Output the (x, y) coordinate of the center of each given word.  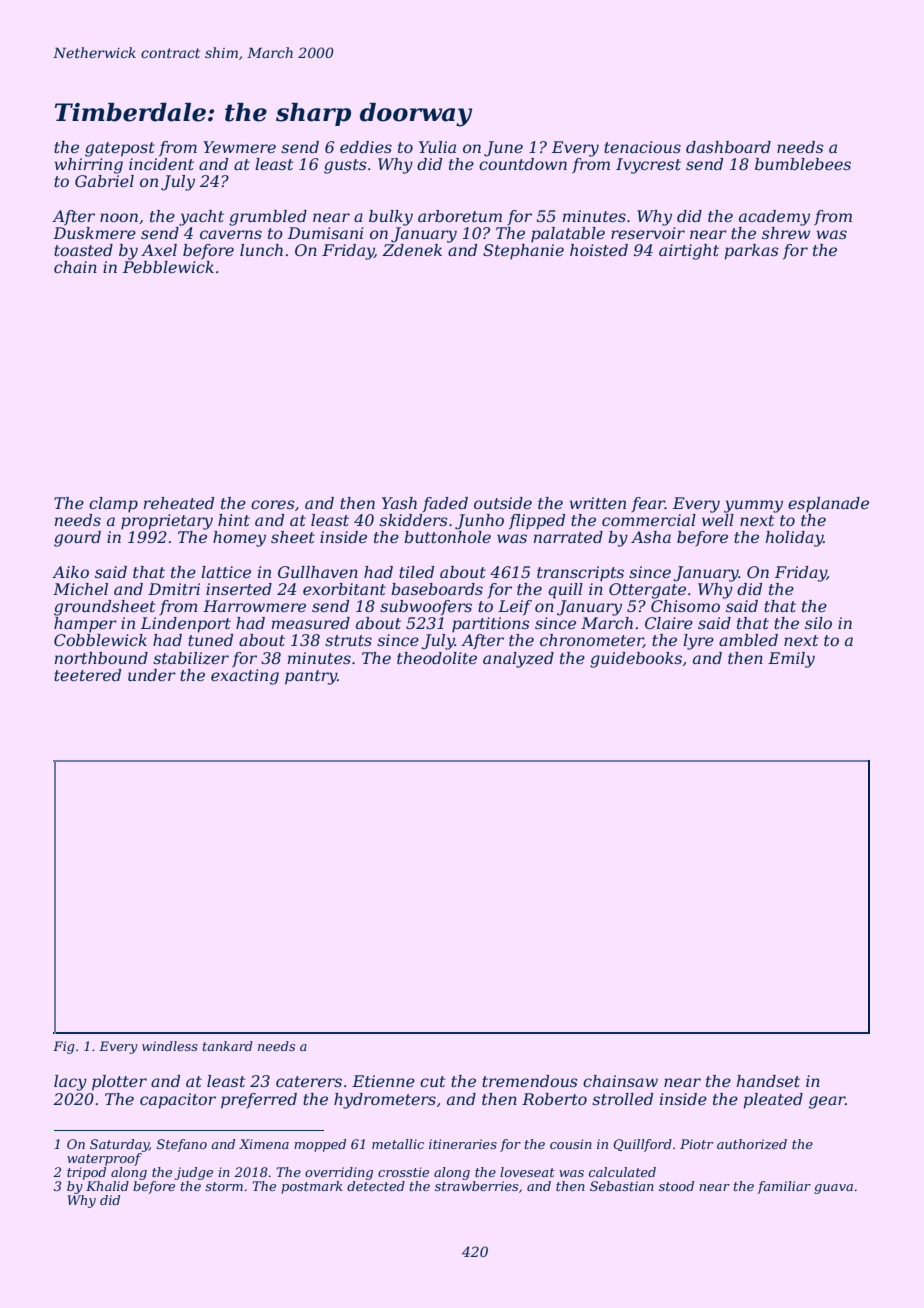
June (503, 149)
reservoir (648, 233)
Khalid (107, 1186)
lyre (698, 642)
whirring (88, 166)
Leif (515, 607)
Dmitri (174, 589)
